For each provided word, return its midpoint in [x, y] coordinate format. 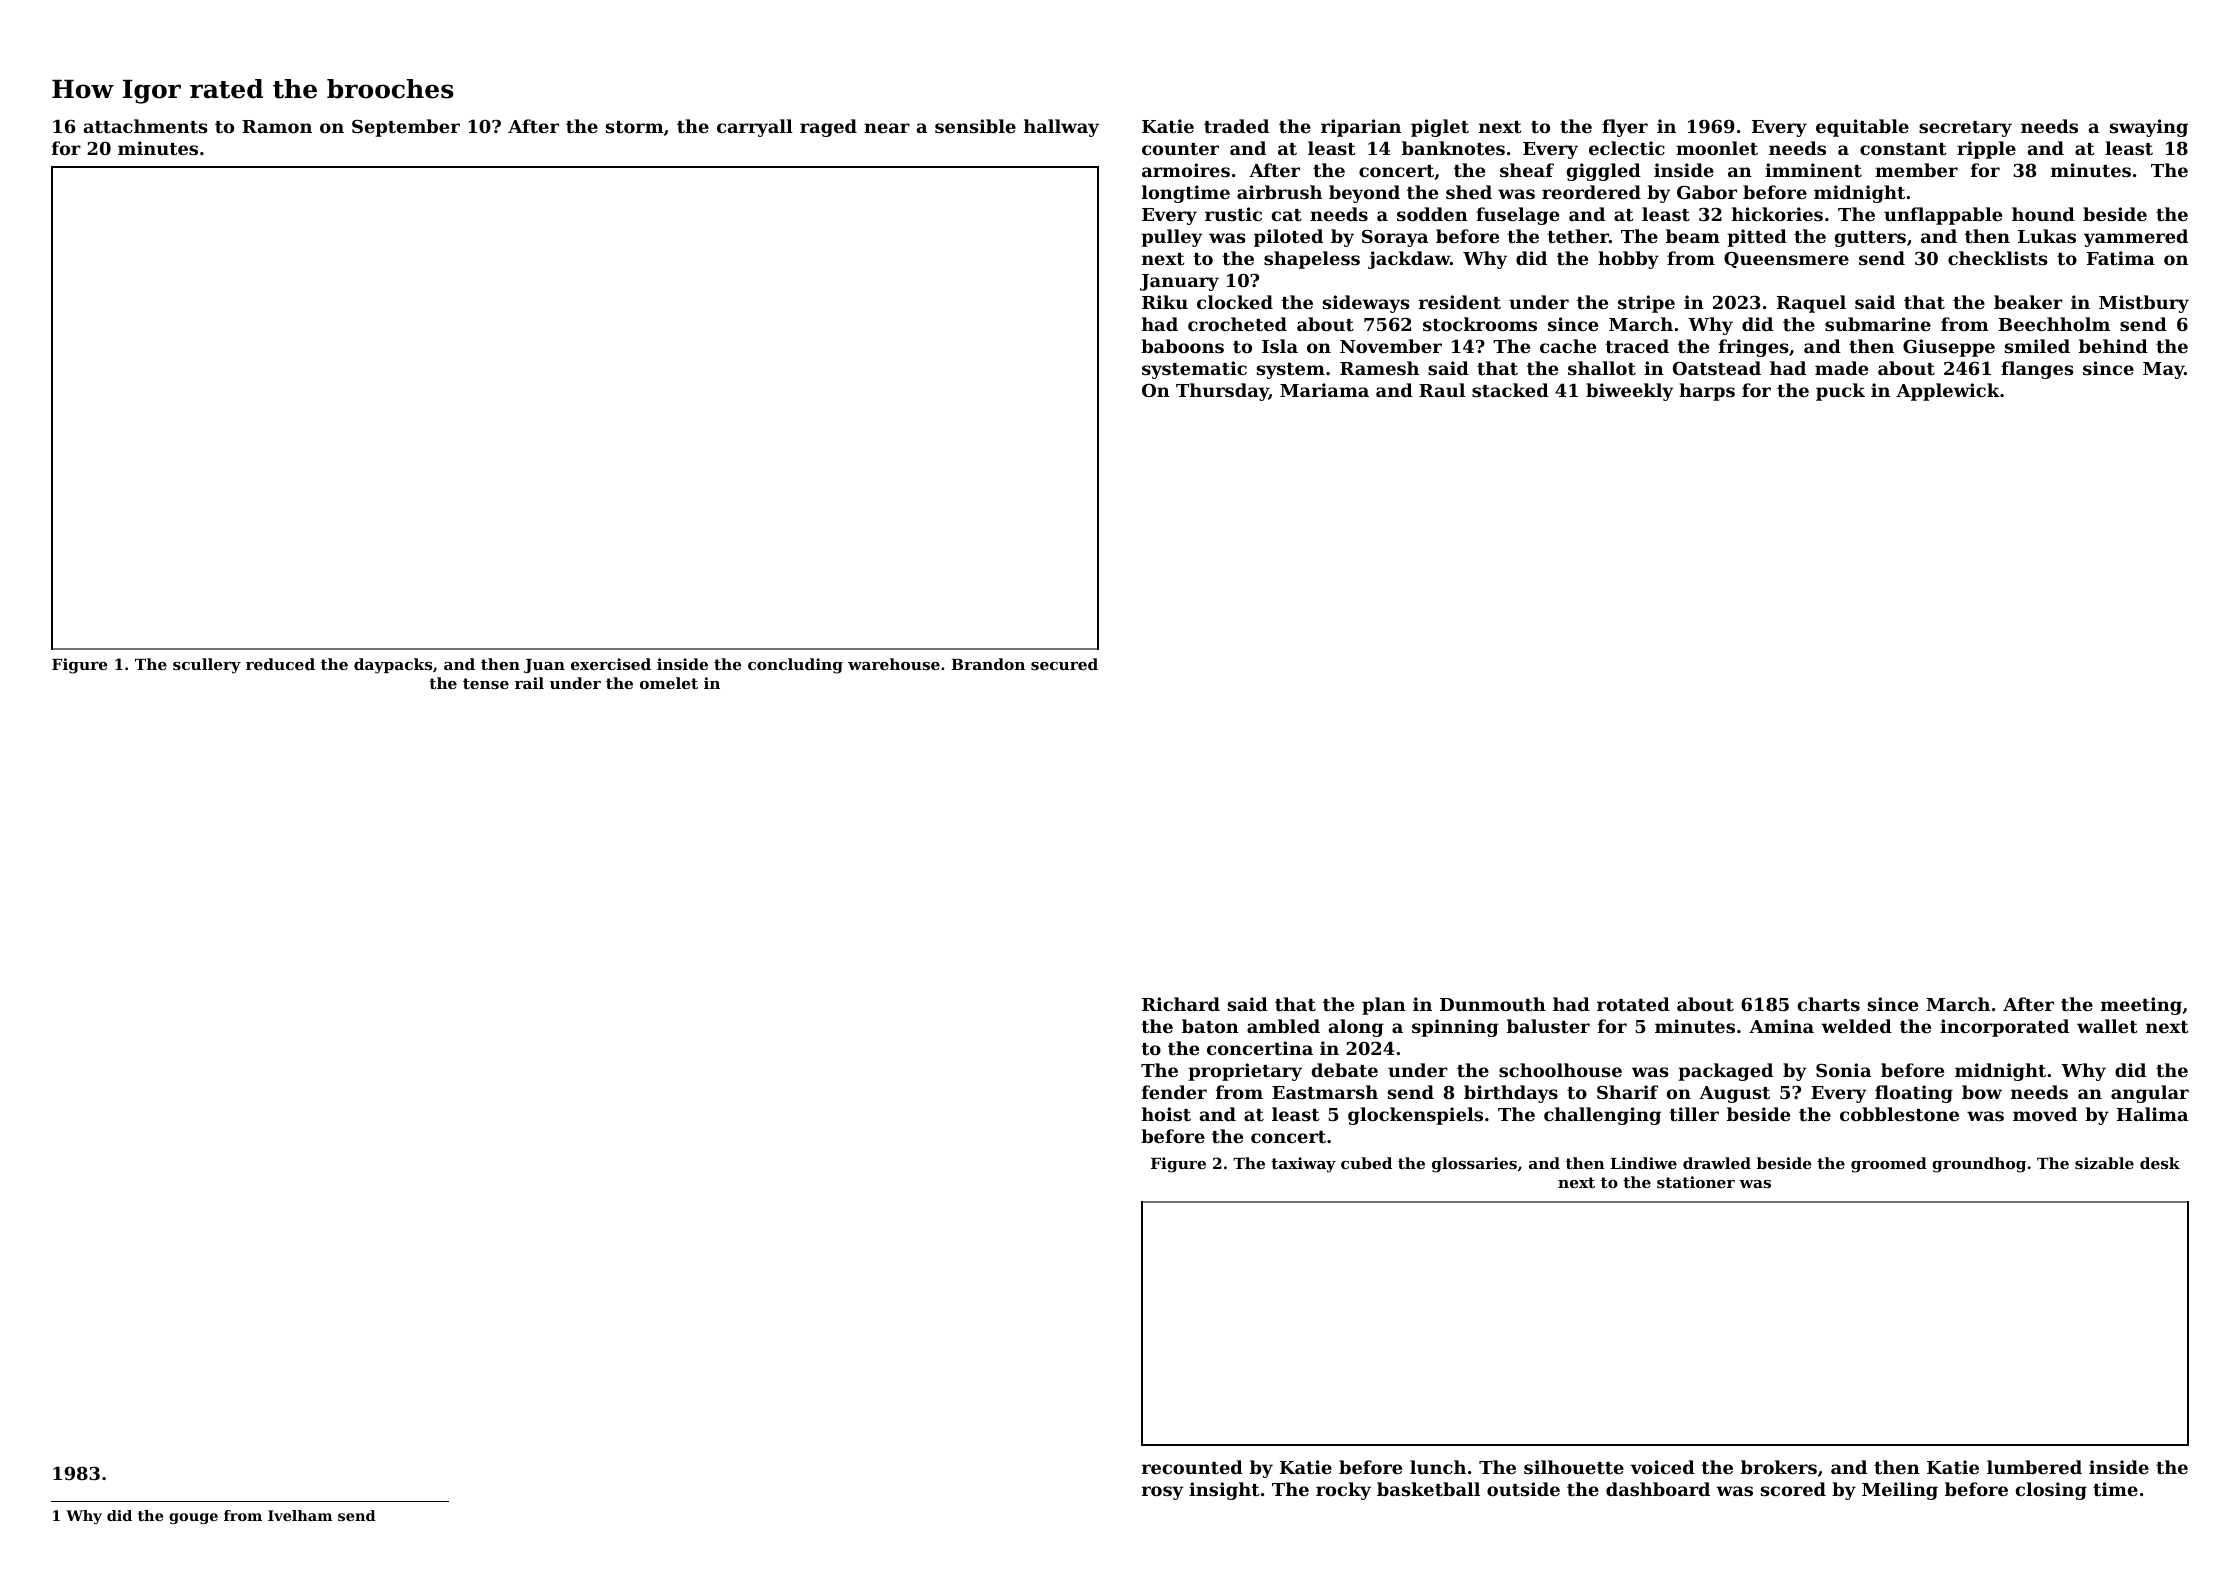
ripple [1986, 150]
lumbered [2034, 1467]
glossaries [1474, 1165]
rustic [1233, 214]
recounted [1192, 1467]
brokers [1779, 1467]
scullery [207, 666]
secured [1064, 664]
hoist [1166, 1114]
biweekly [1629, 392]
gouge [193, 1518]
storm [635, 127]
